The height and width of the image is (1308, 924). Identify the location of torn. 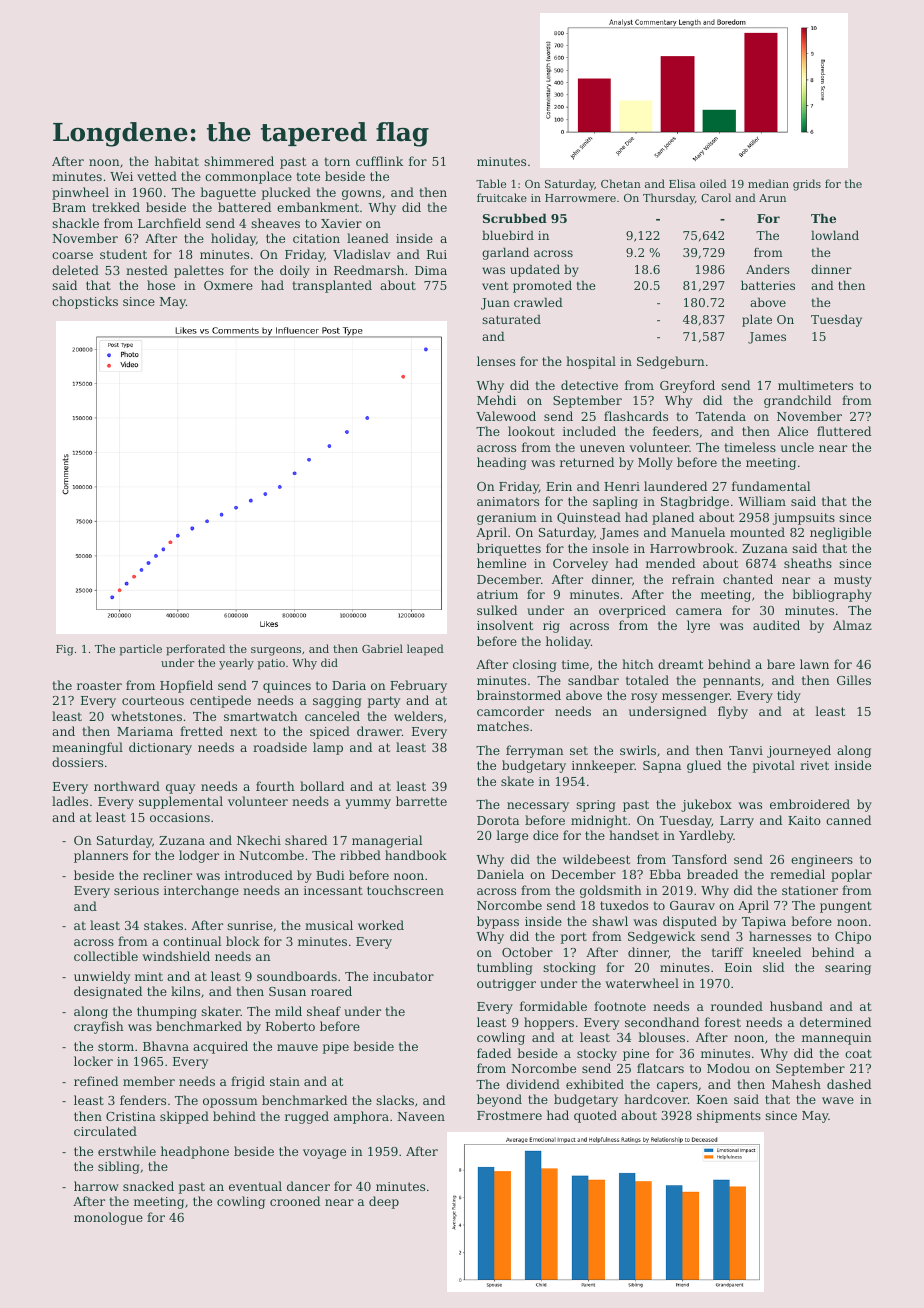
(337, 161).
